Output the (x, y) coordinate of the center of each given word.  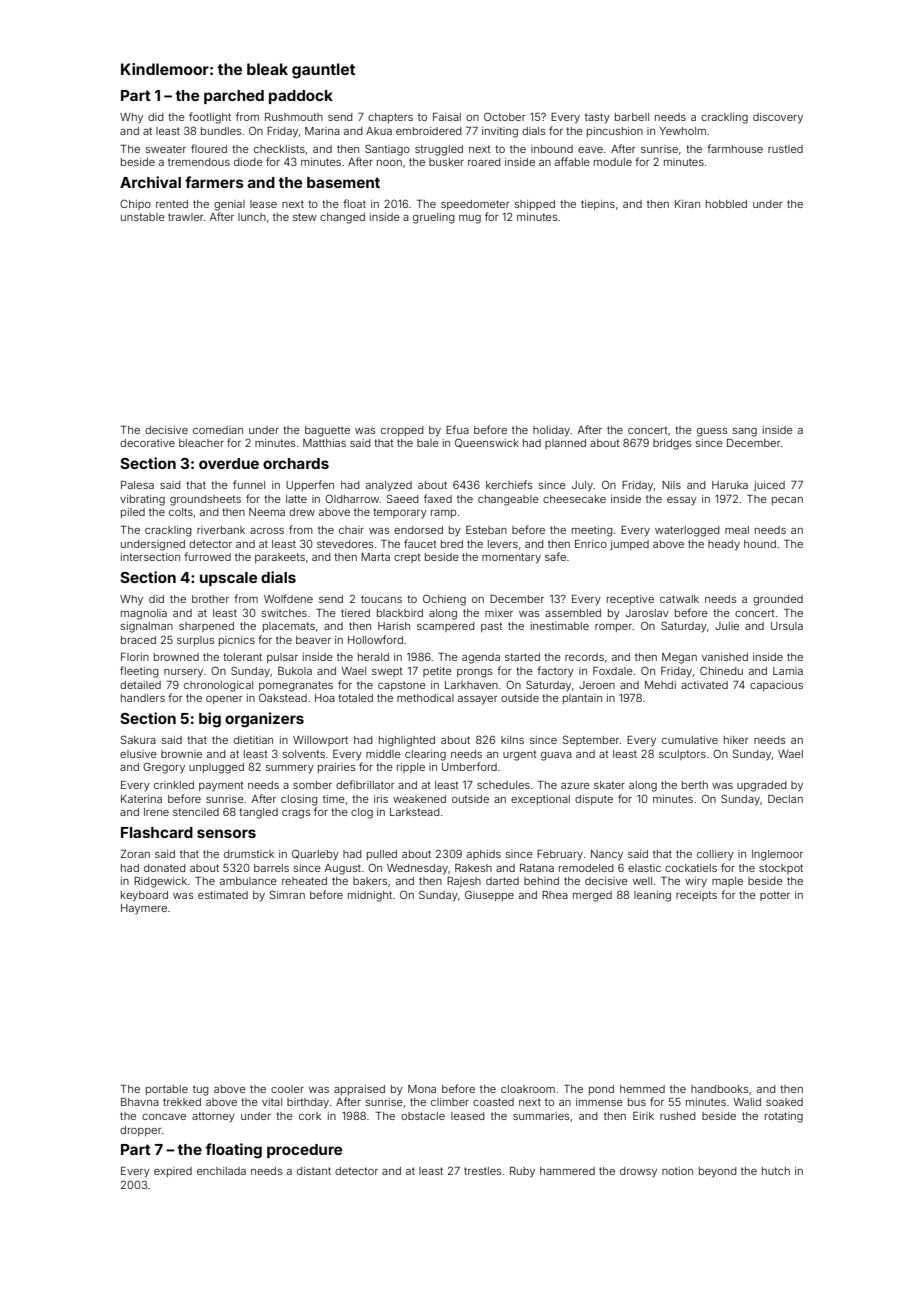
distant (314, 1171)
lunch (252, 217)
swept (387, 672)
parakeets (280, 558)
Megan (679, 658)
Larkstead (415, 812)
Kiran (687, 204)
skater (609, 785)
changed (342, 218)
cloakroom (528, 1089)
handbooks (719, 1089)
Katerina (141, 799)
